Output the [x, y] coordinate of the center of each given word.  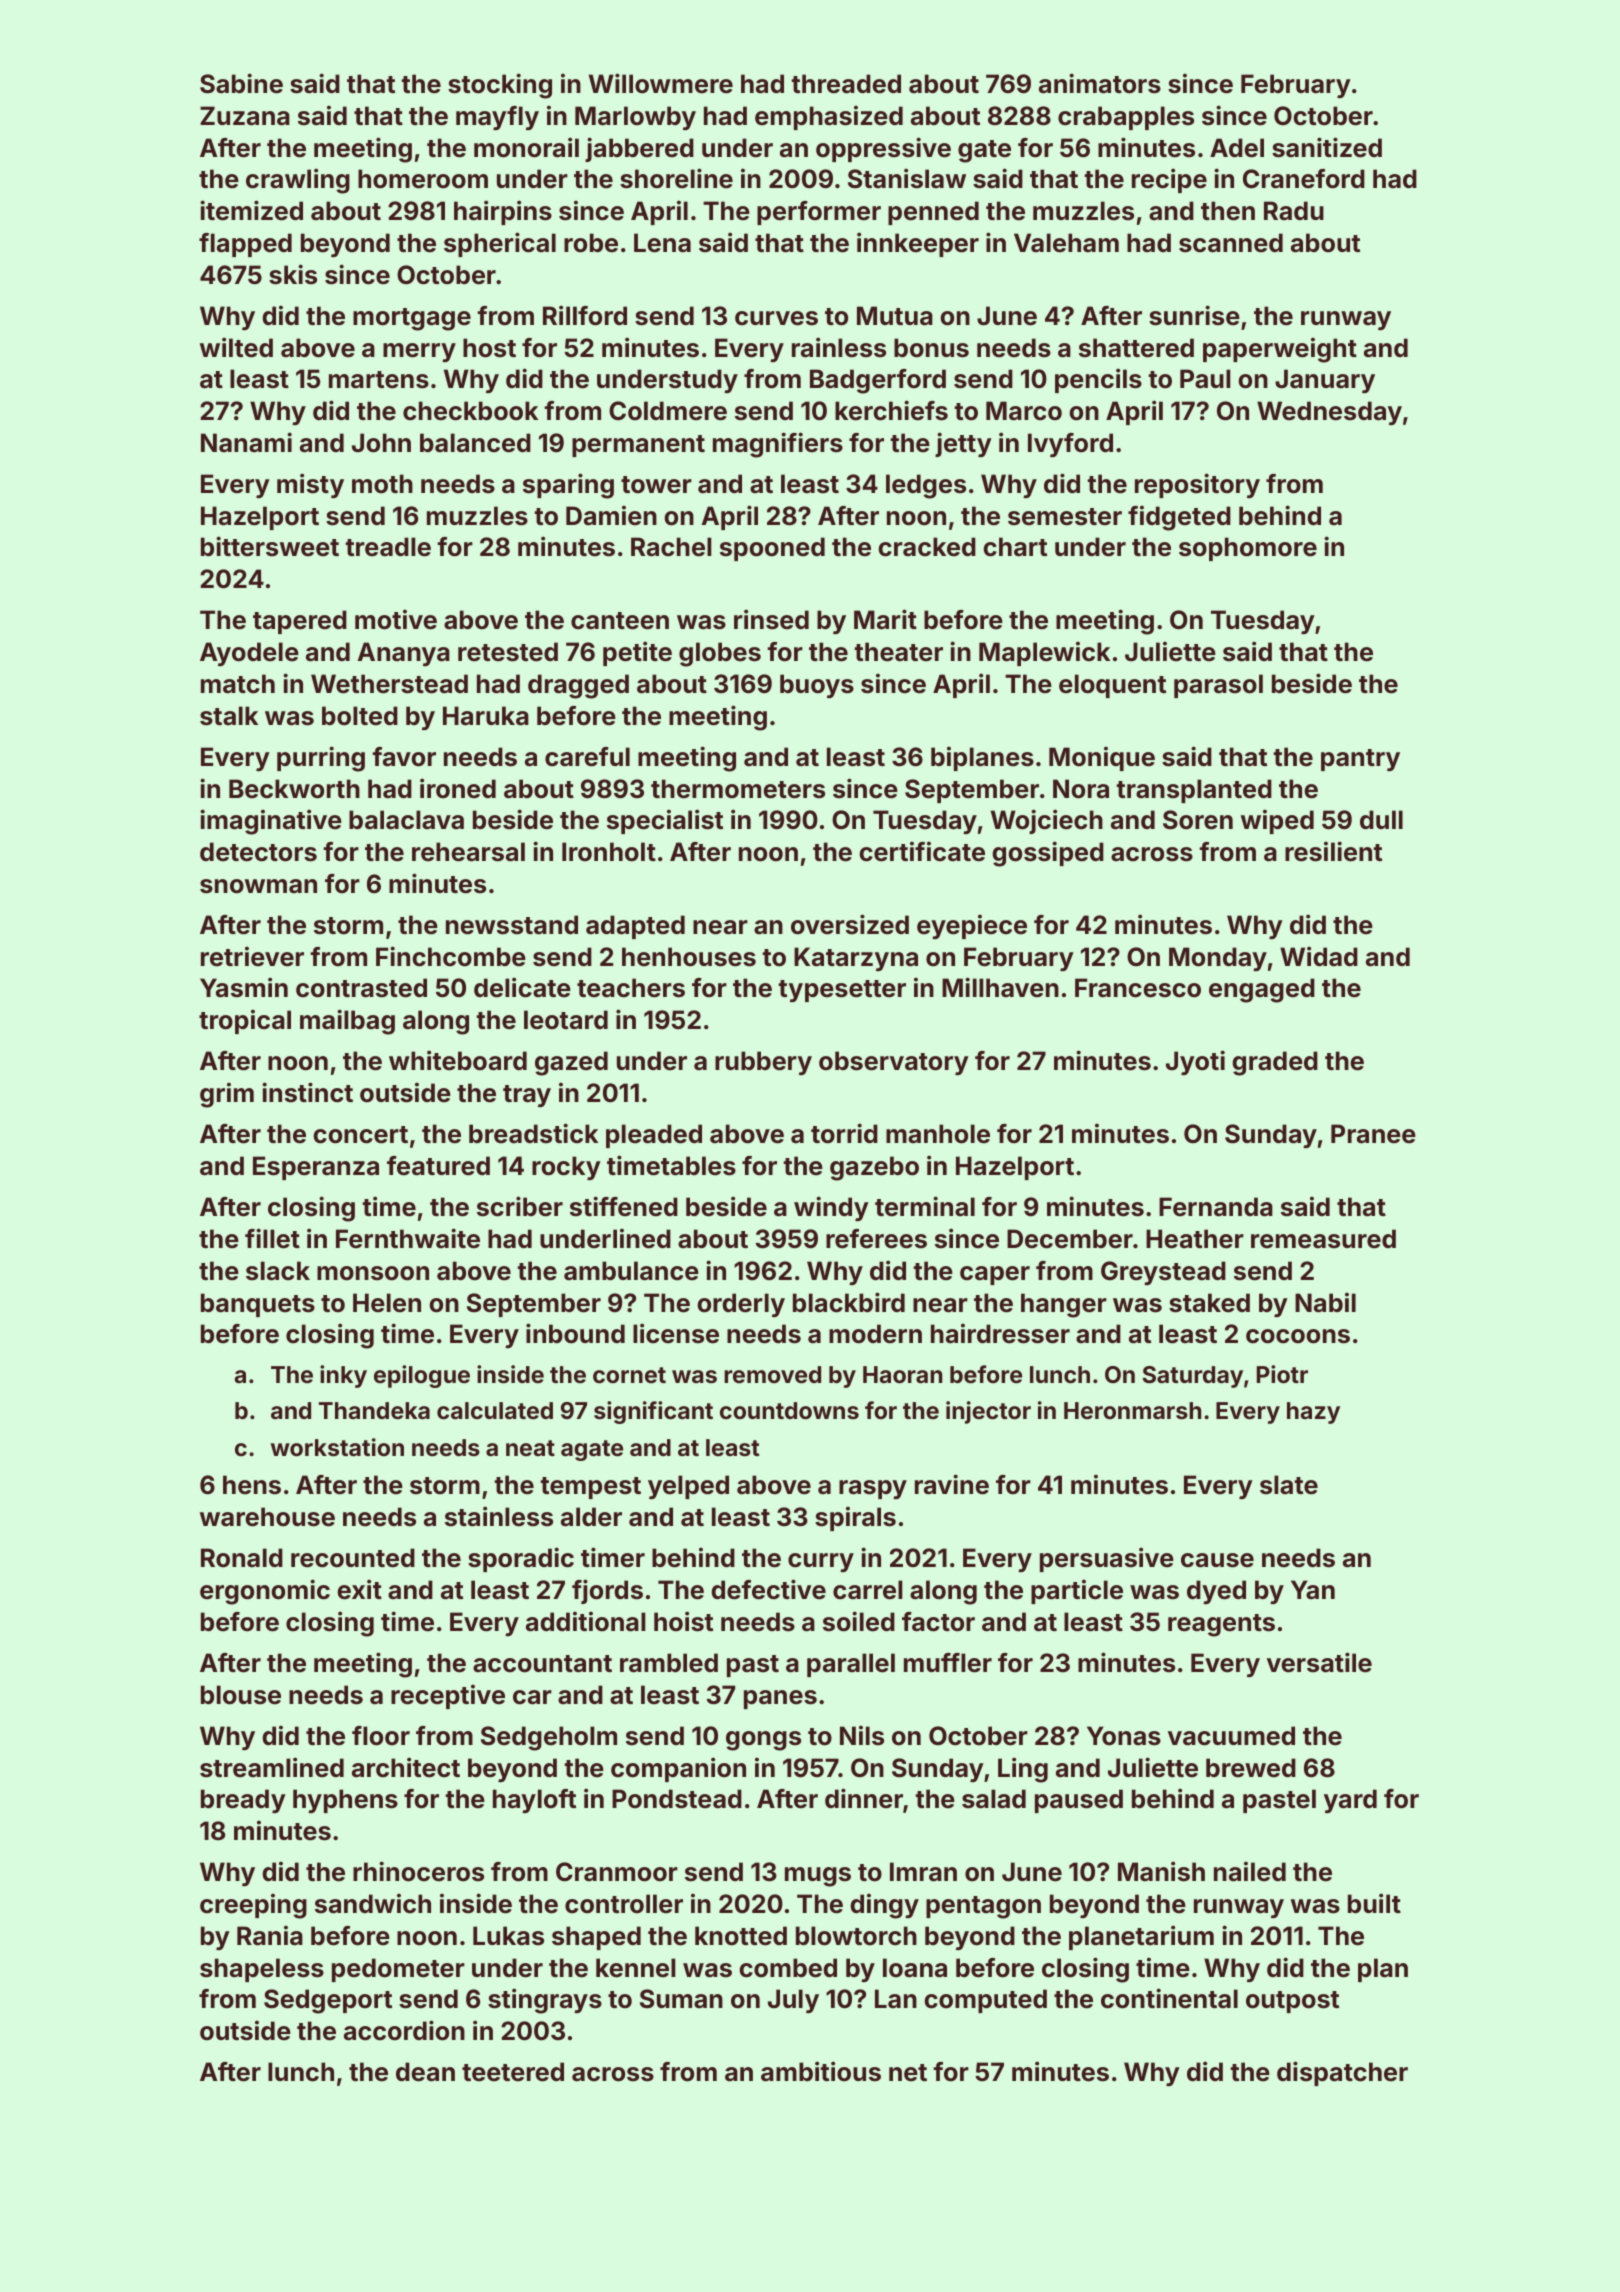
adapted [635, 927]
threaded [846, 84]
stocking [500, 86]
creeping [253, 1906]
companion [678, 1769]
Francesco [1138, 988]
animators [1100, 83]
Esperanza [316, 1168]
